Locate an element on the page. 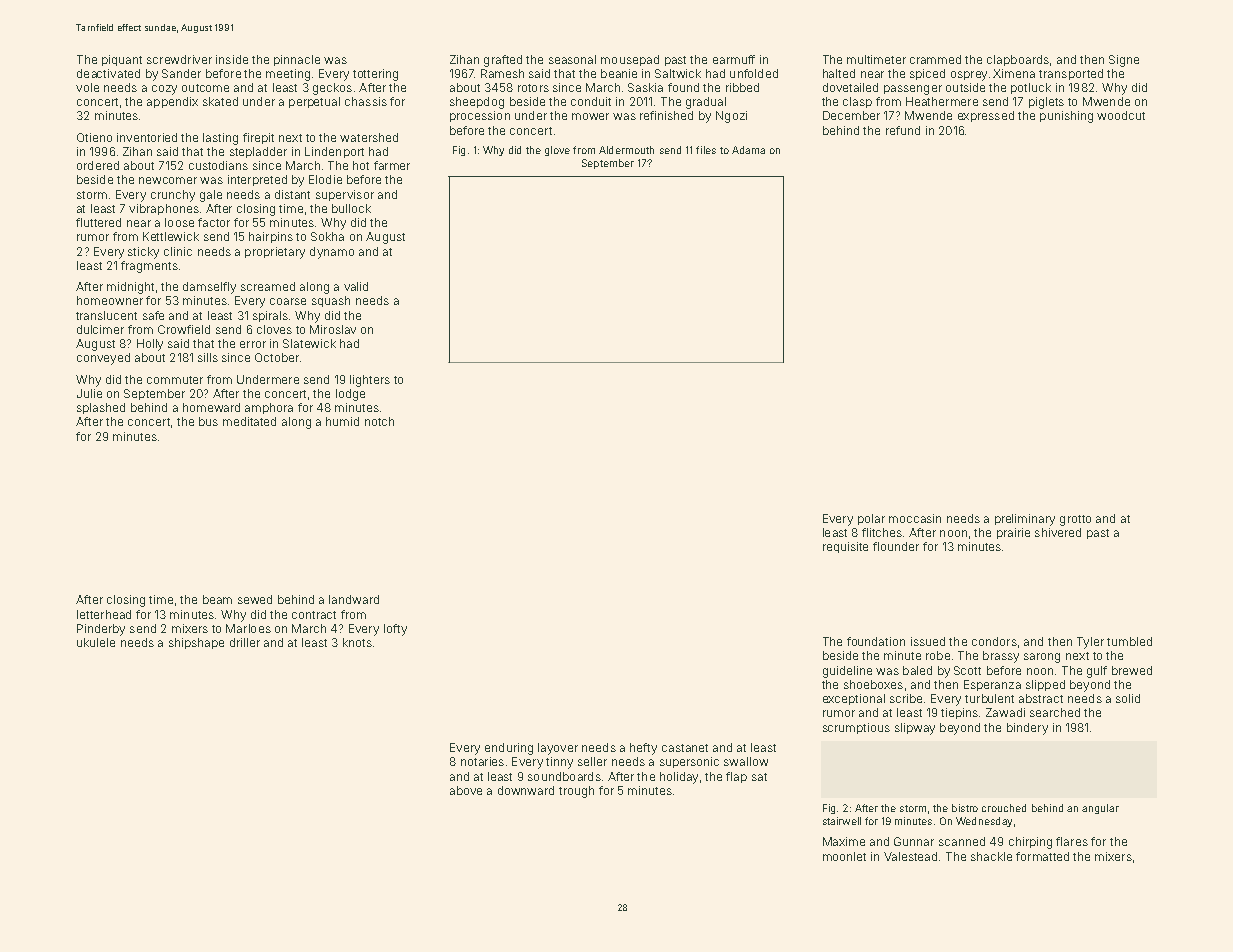 Image resolution: width=1233 pixels, height=952 pixels. requisite is located at coordinates (845, 547).
